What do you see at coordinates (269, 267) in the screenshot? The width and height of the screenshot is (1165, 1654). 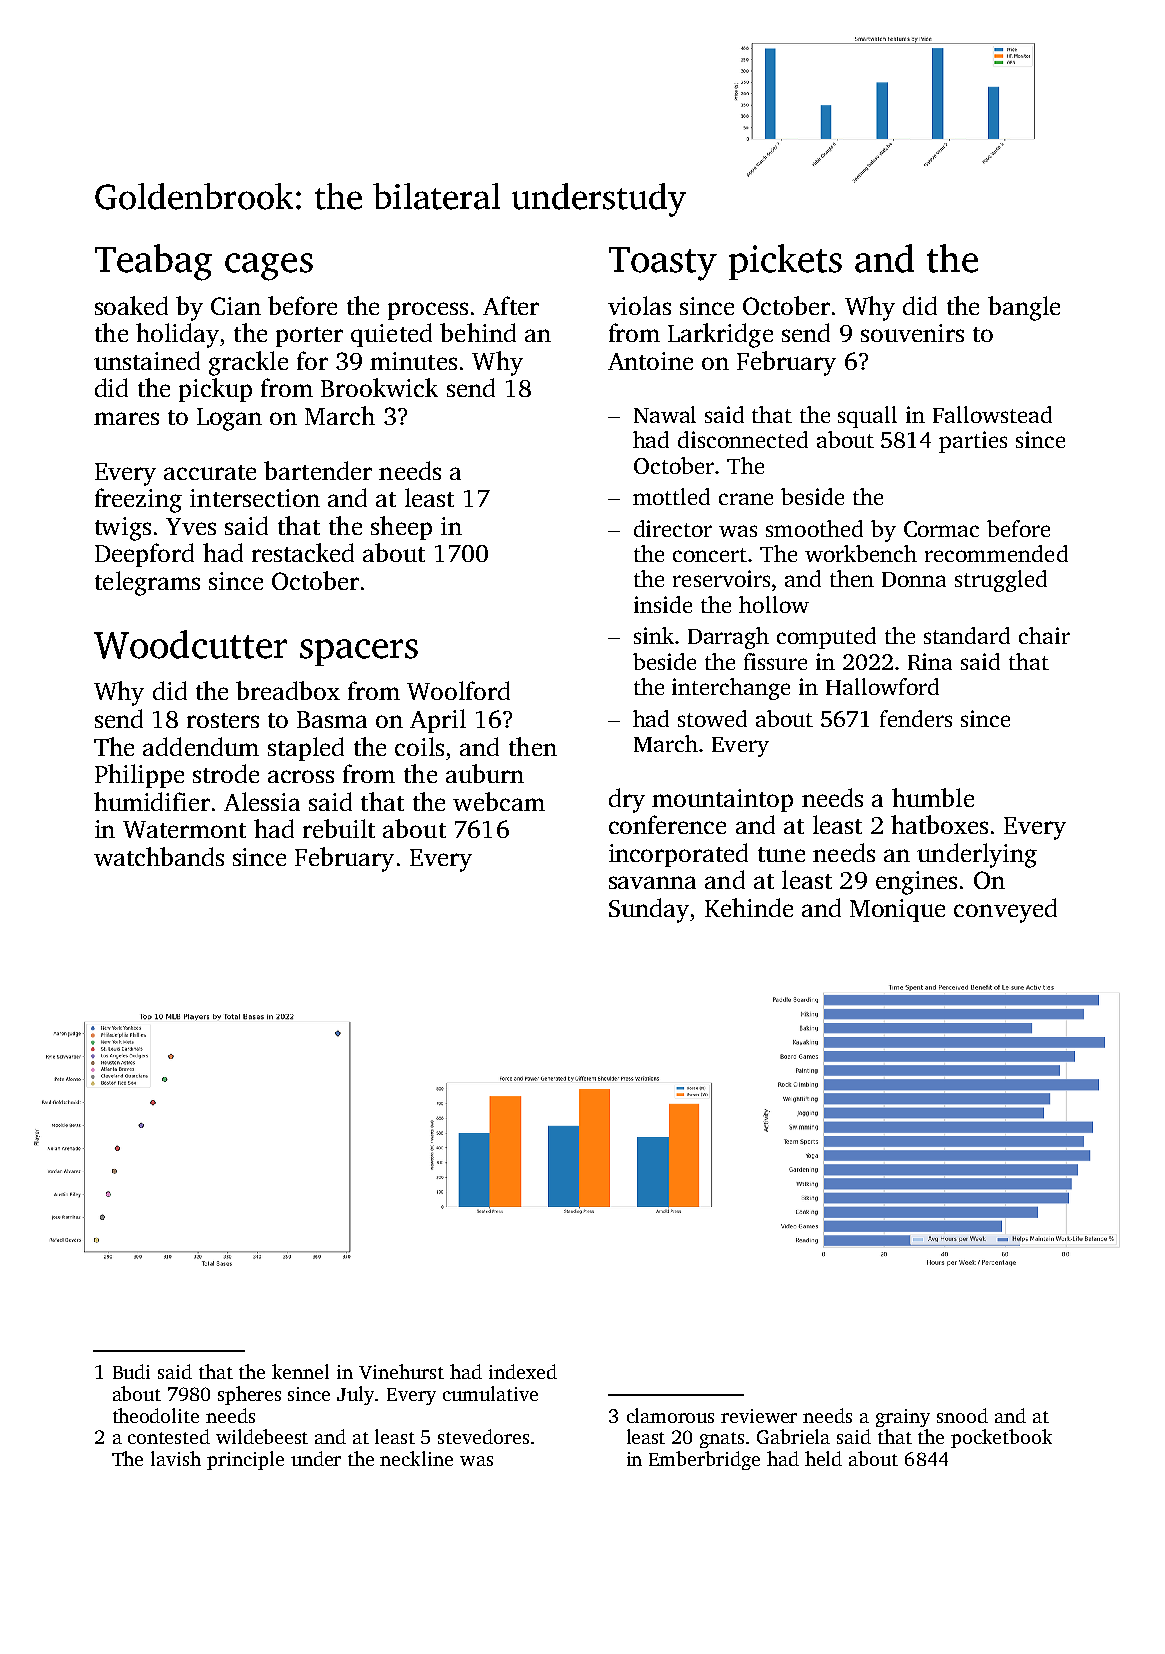 I see `cages` at bounding box center [269, 267].
